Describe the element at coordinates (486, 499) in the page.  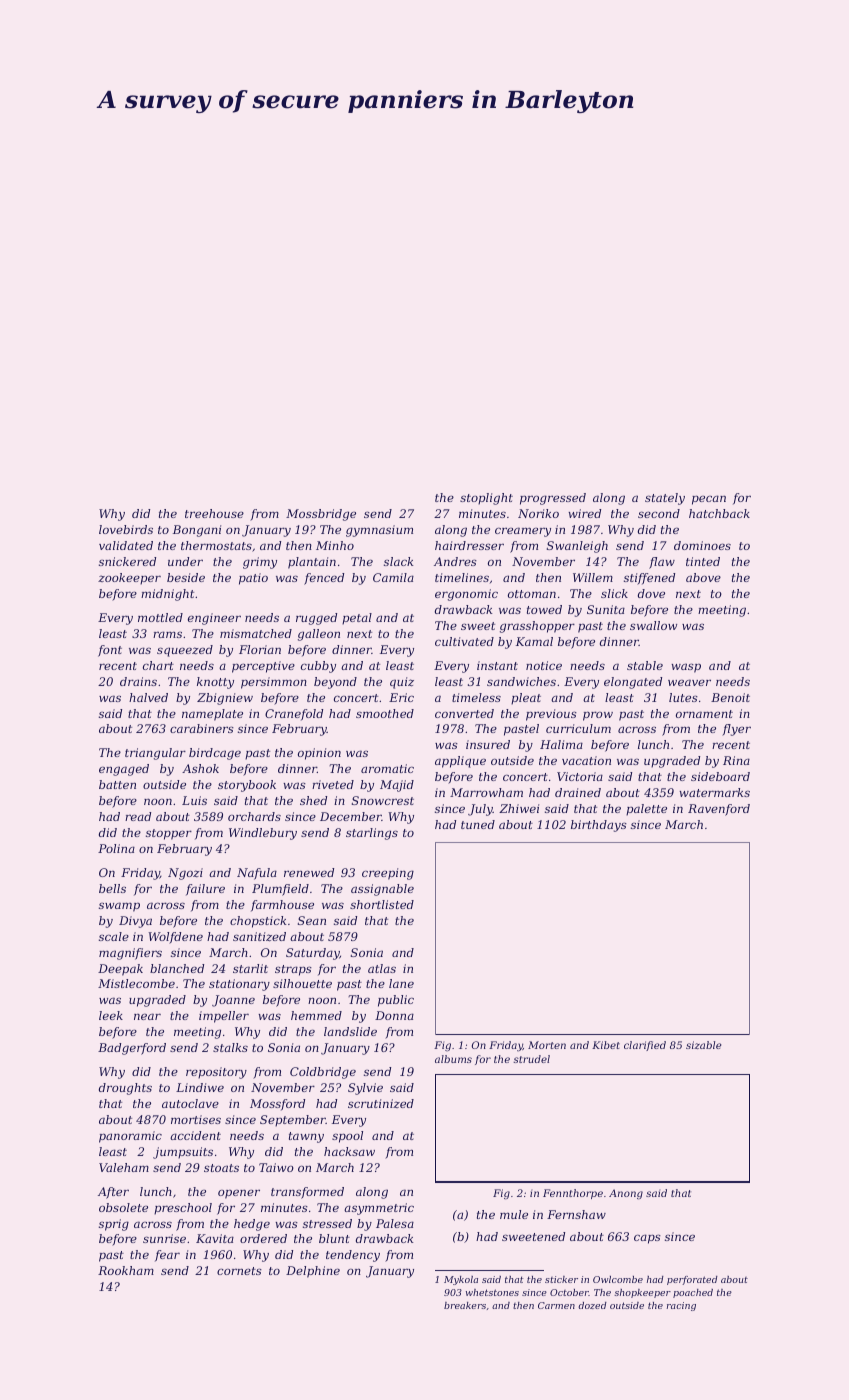
I see `stoplight` at that location.
